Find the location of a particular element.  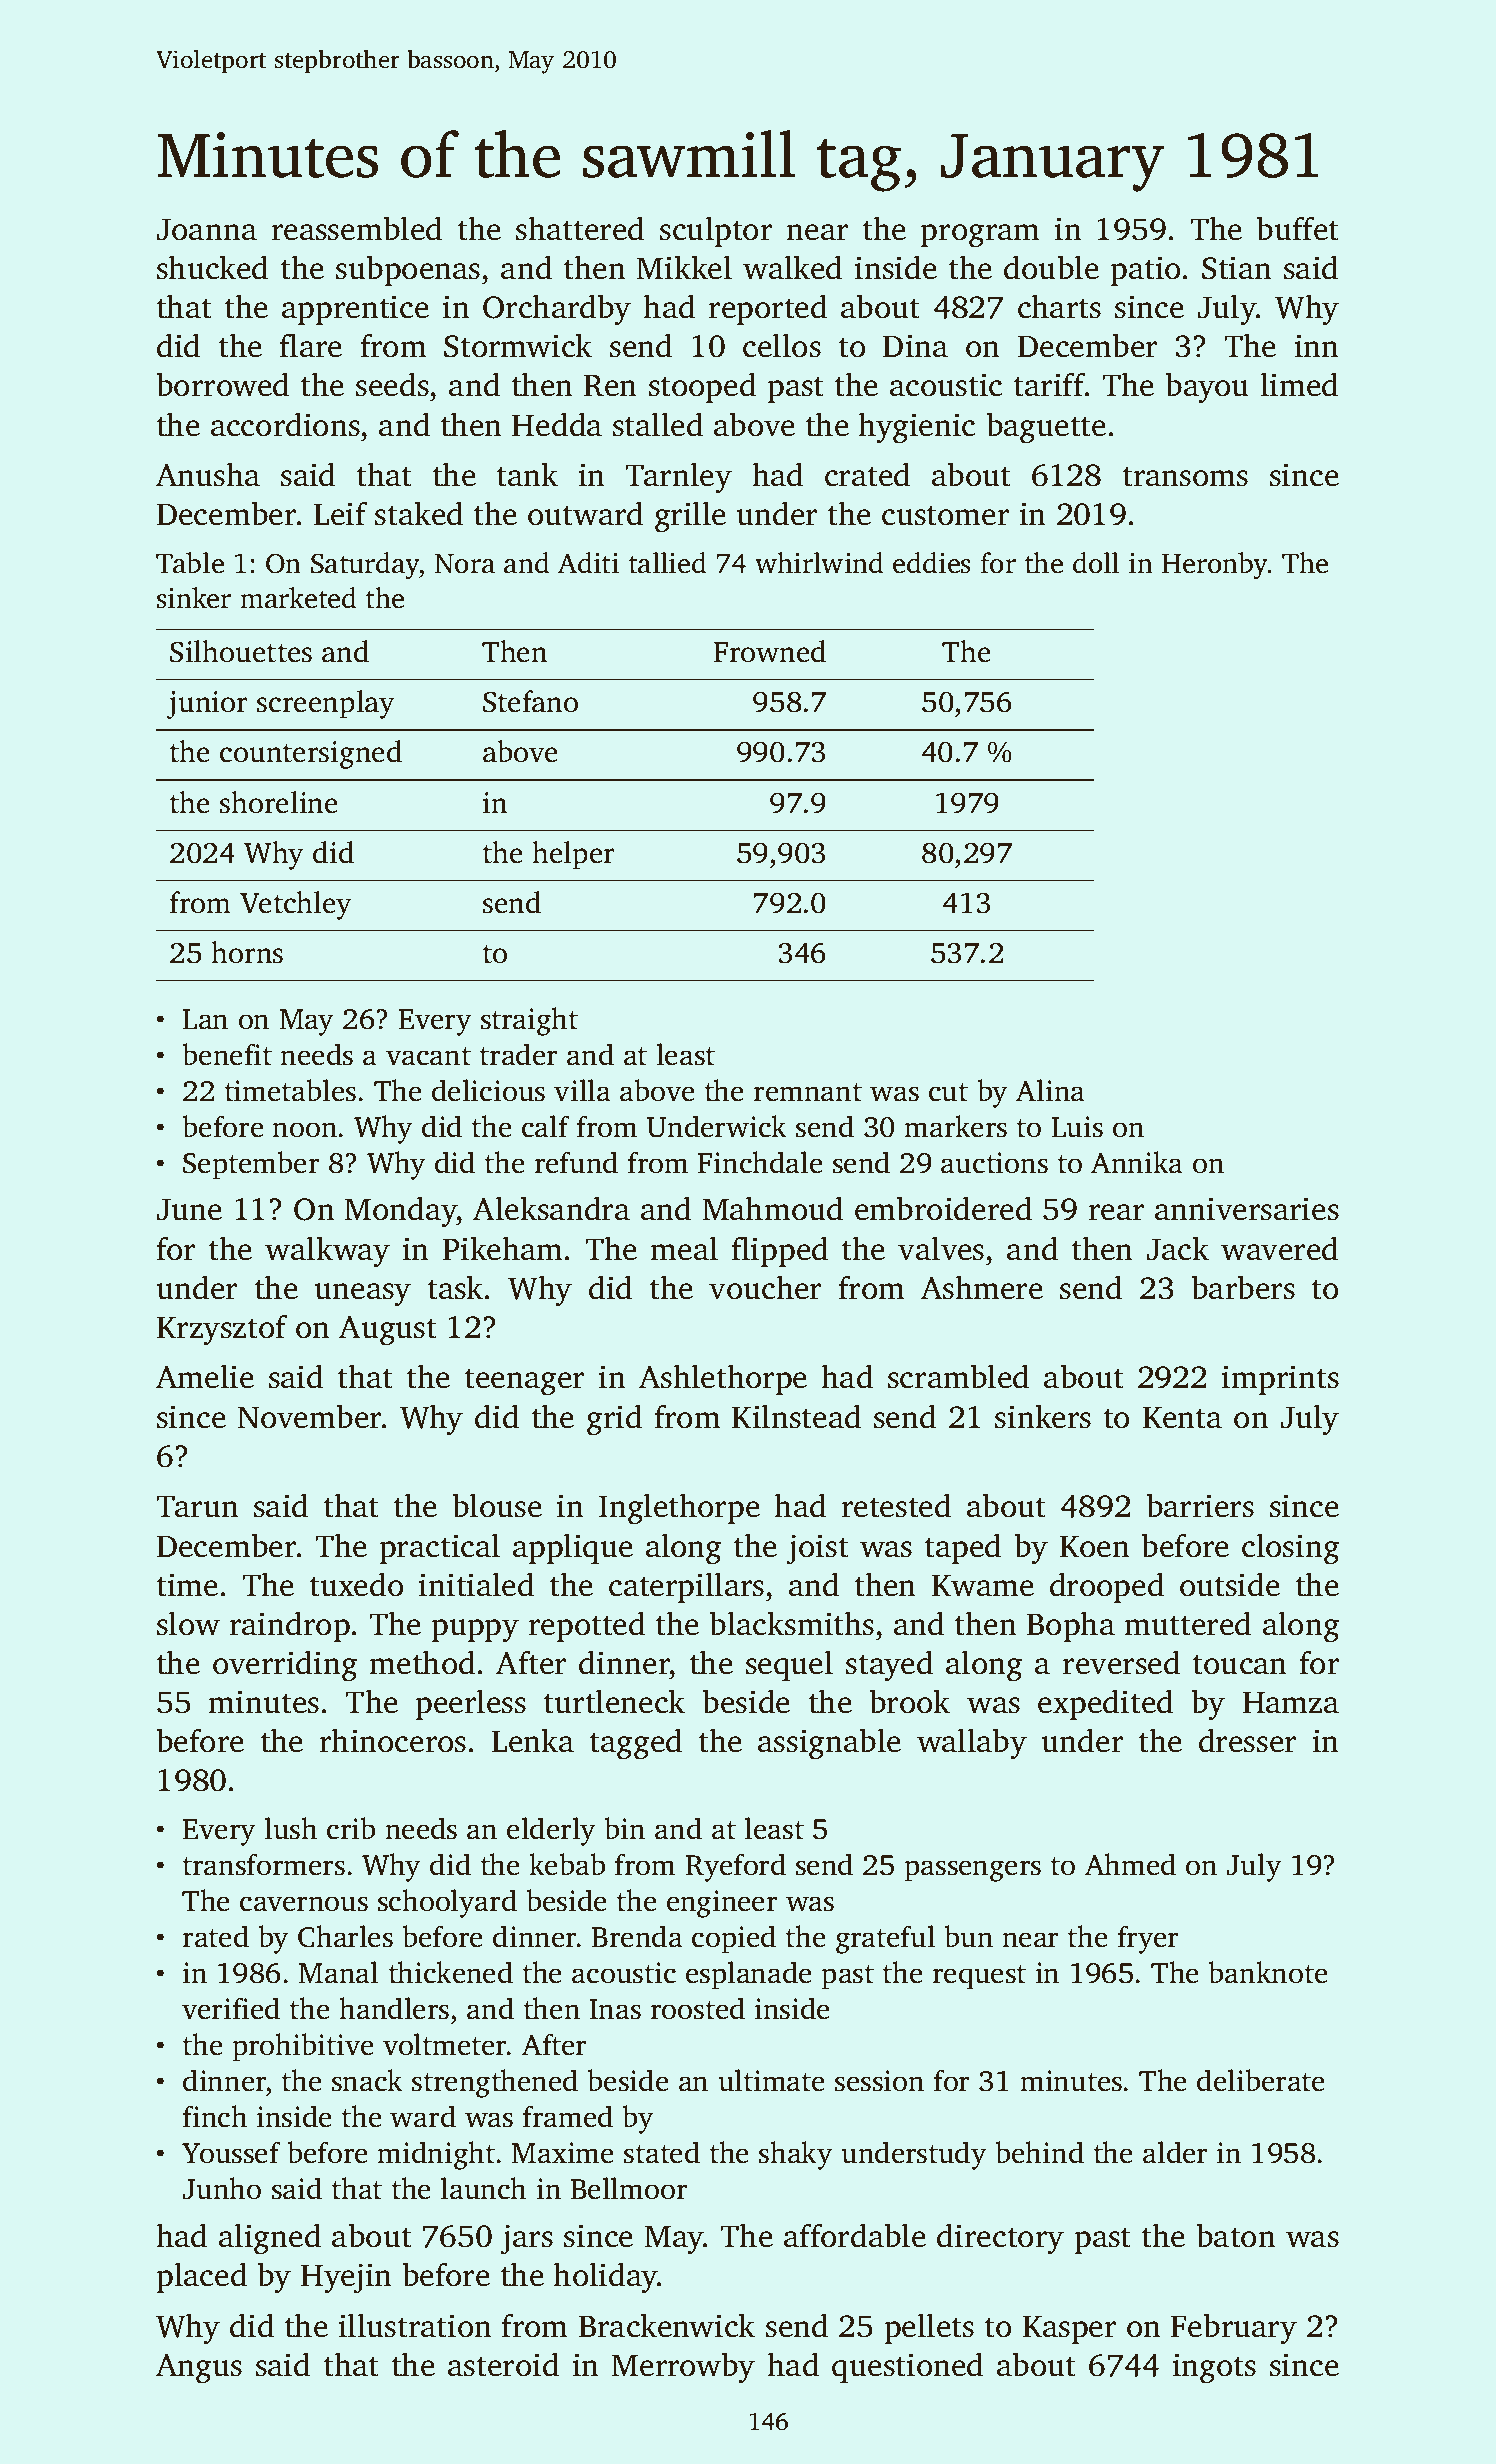

limed is located at coordinates (1299, 384).
